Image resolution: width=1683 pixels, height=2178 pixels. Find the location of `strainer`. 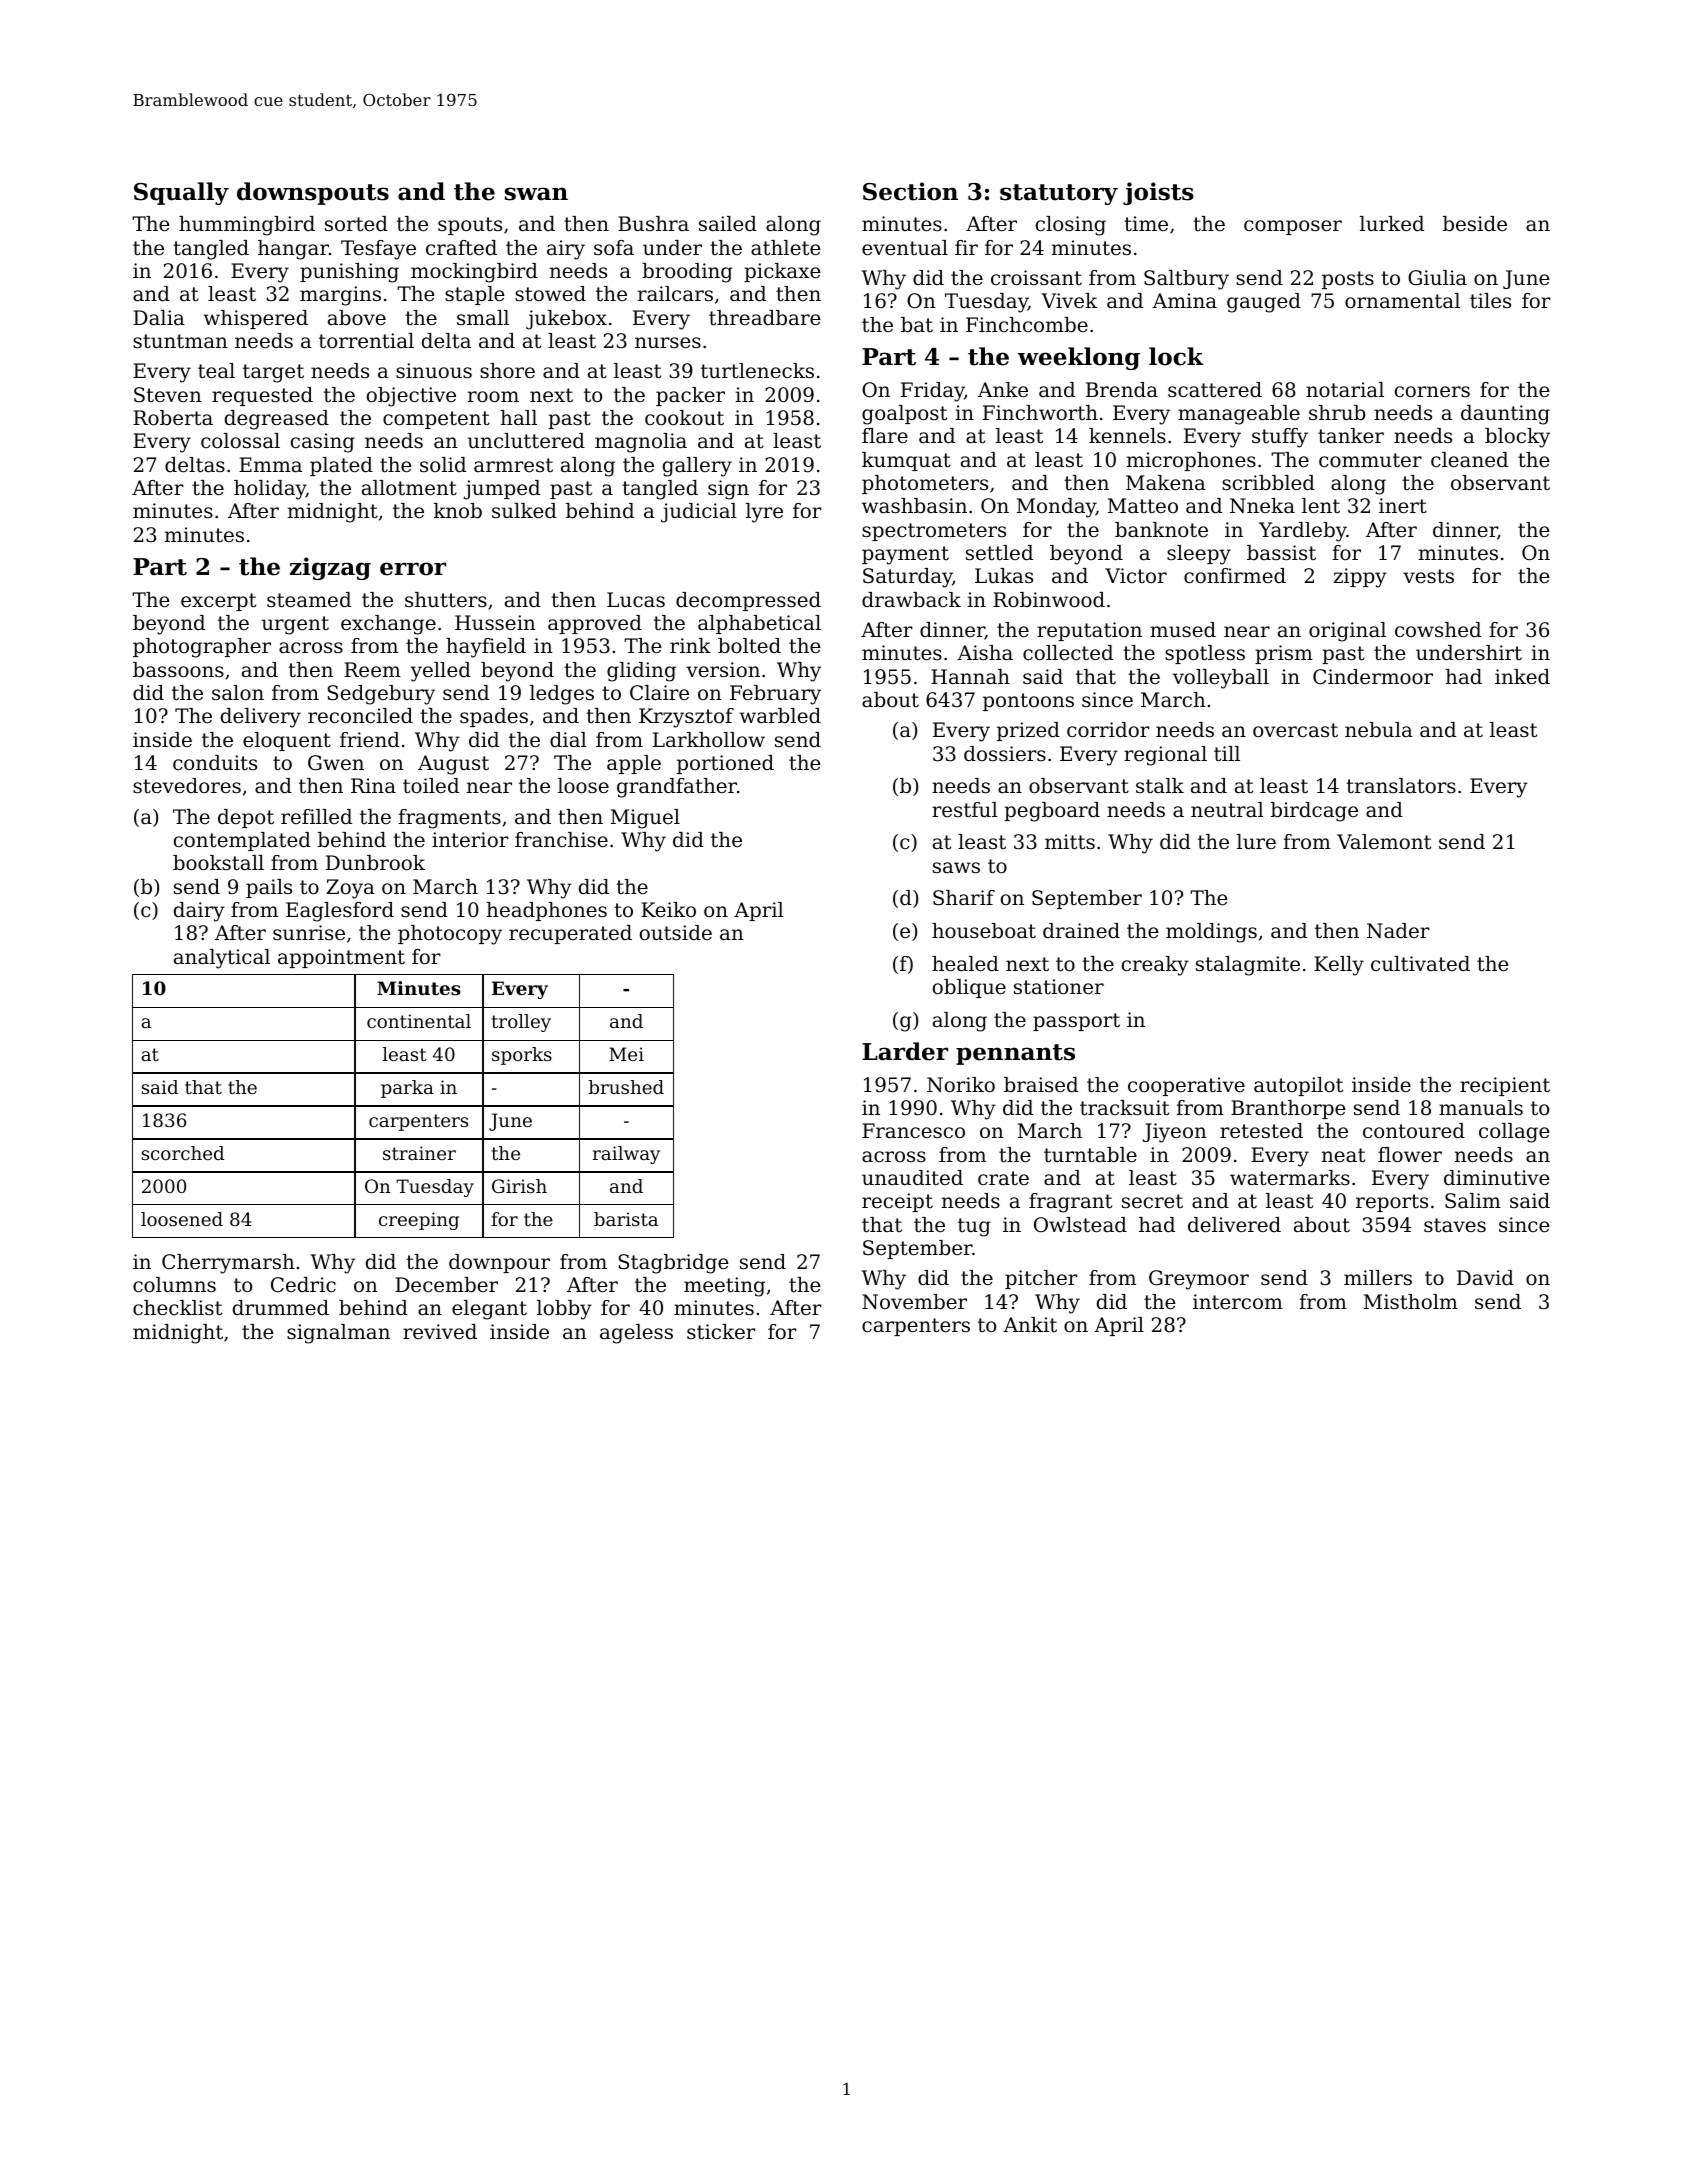

strainer is located at coordinates (419, 1153).
